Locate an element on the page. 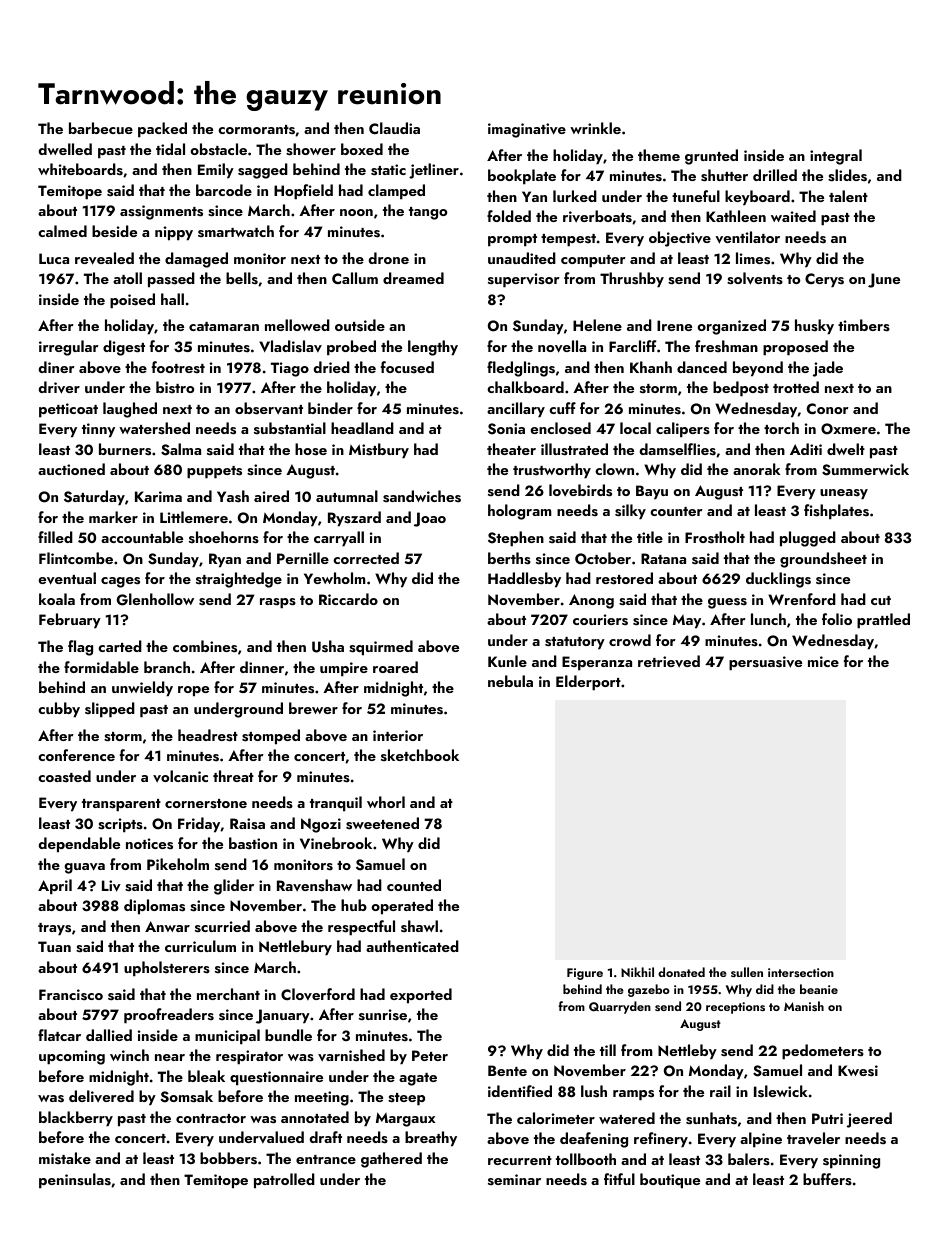  boxed is located at coordinates (362, 149).
